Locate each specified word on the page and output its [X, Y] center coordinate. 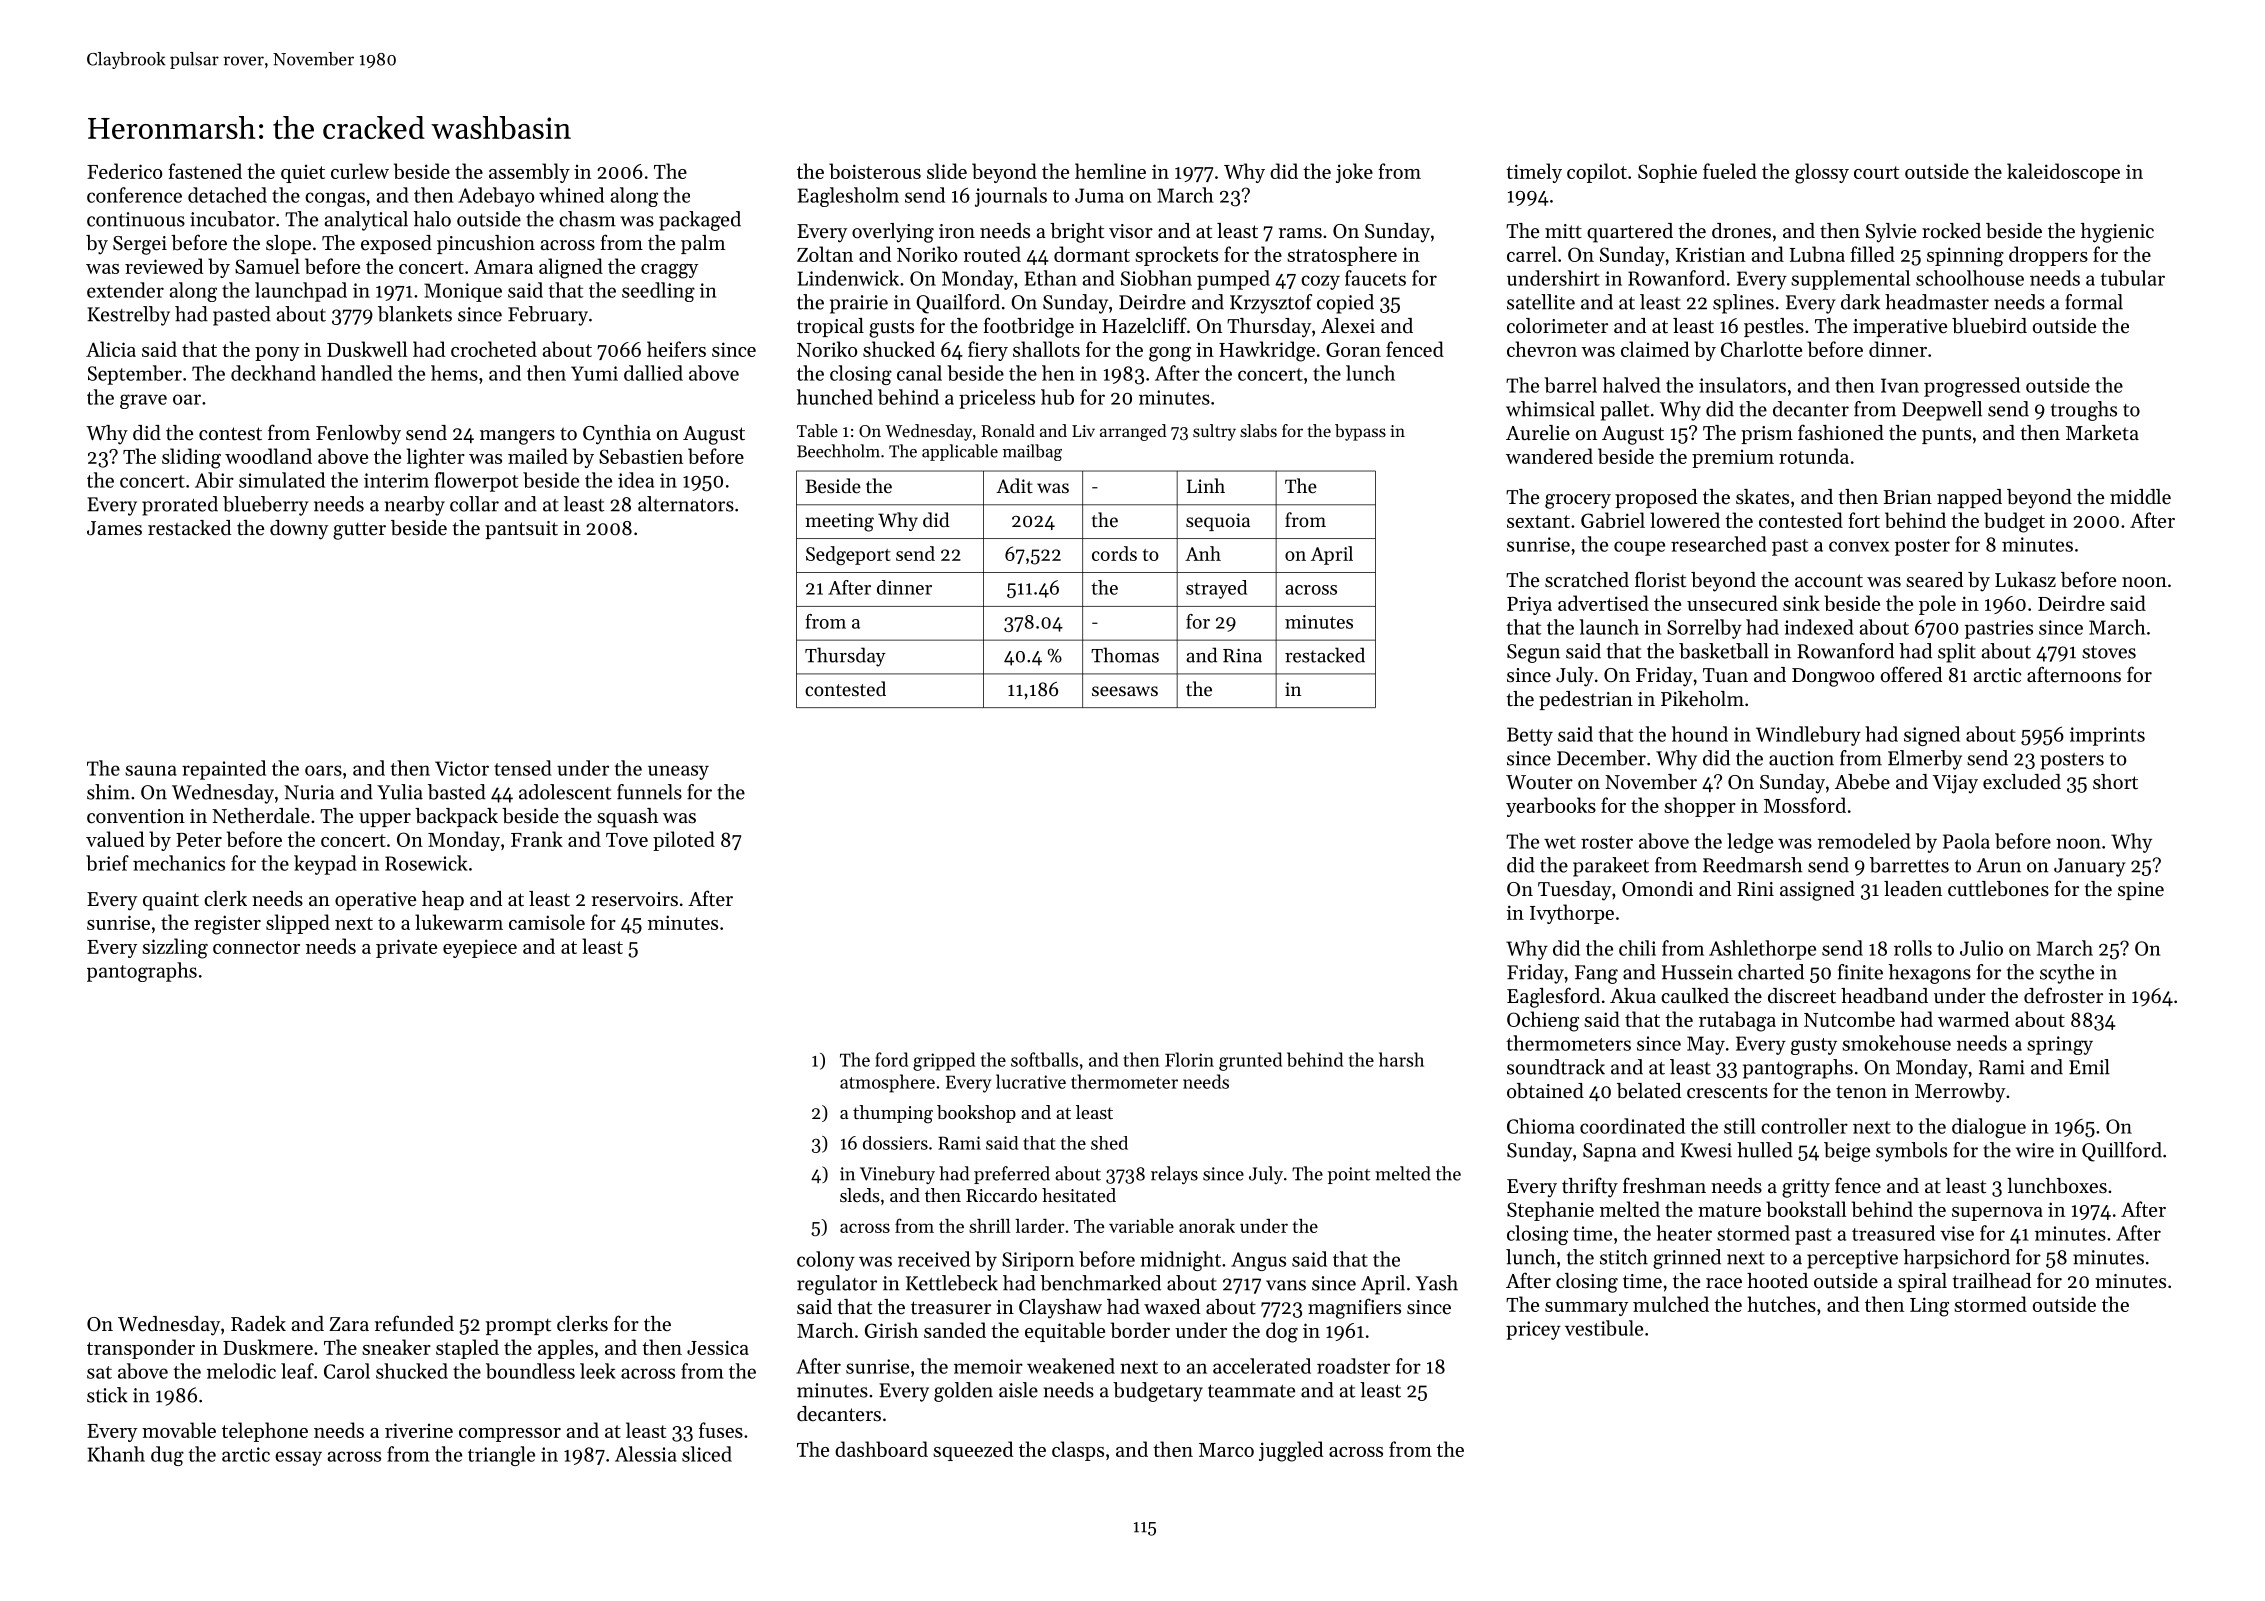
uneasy [678, 772]
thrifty [1590, 1187]
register [227, 925]
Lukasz [2025, 579]
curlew [360, 171]
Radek [258, 1323]
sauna [151, 770]
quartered [1630, 233]
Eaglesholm [848, 197]
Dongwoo [1833, 677]
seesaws [1125, 691]
